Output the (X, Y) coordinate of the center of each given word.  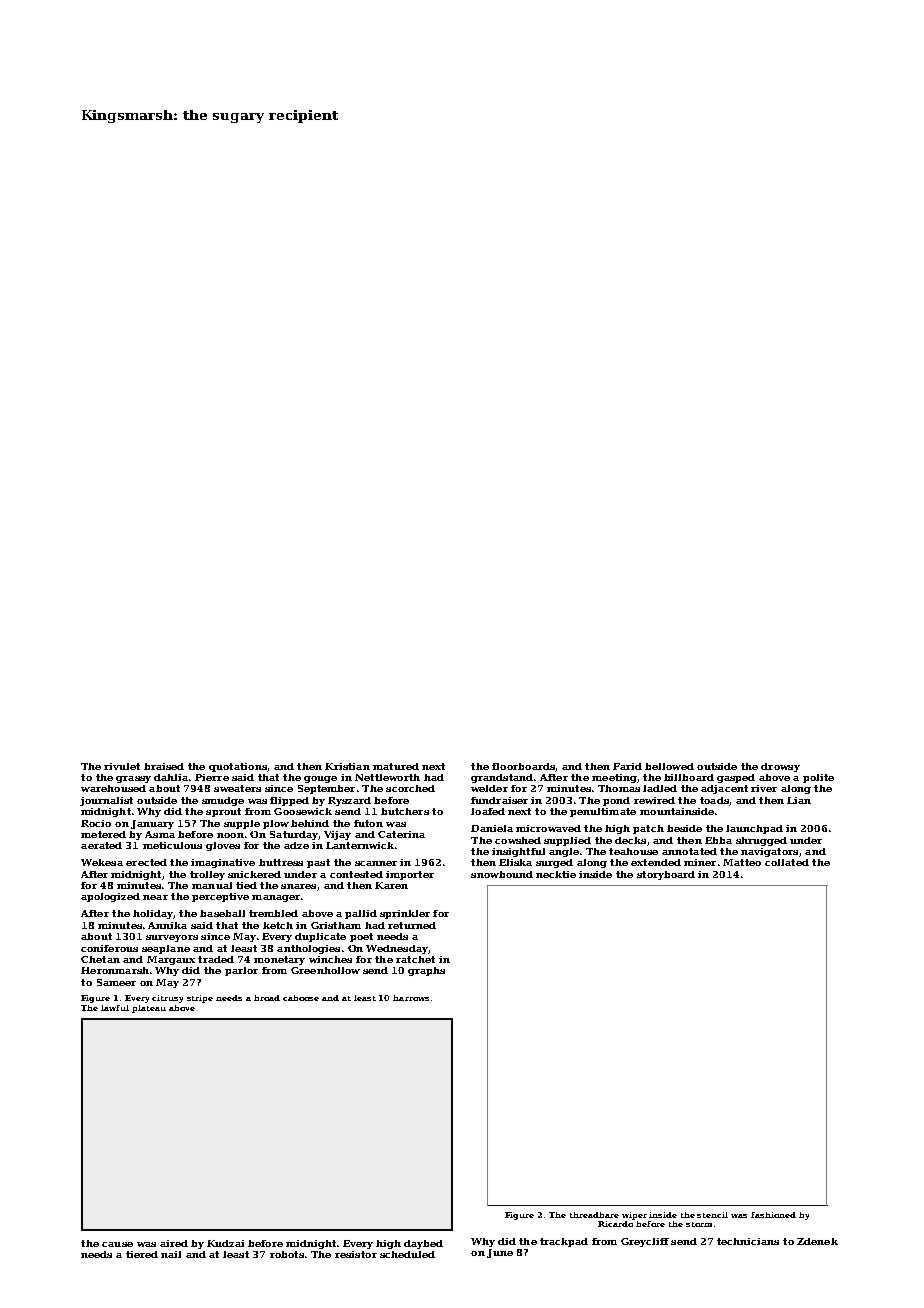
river (764, 788)
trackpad (564, 1242)
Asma (160, 834)
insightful (518, 852)
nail (171, 1254)
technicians (748, 1241)
